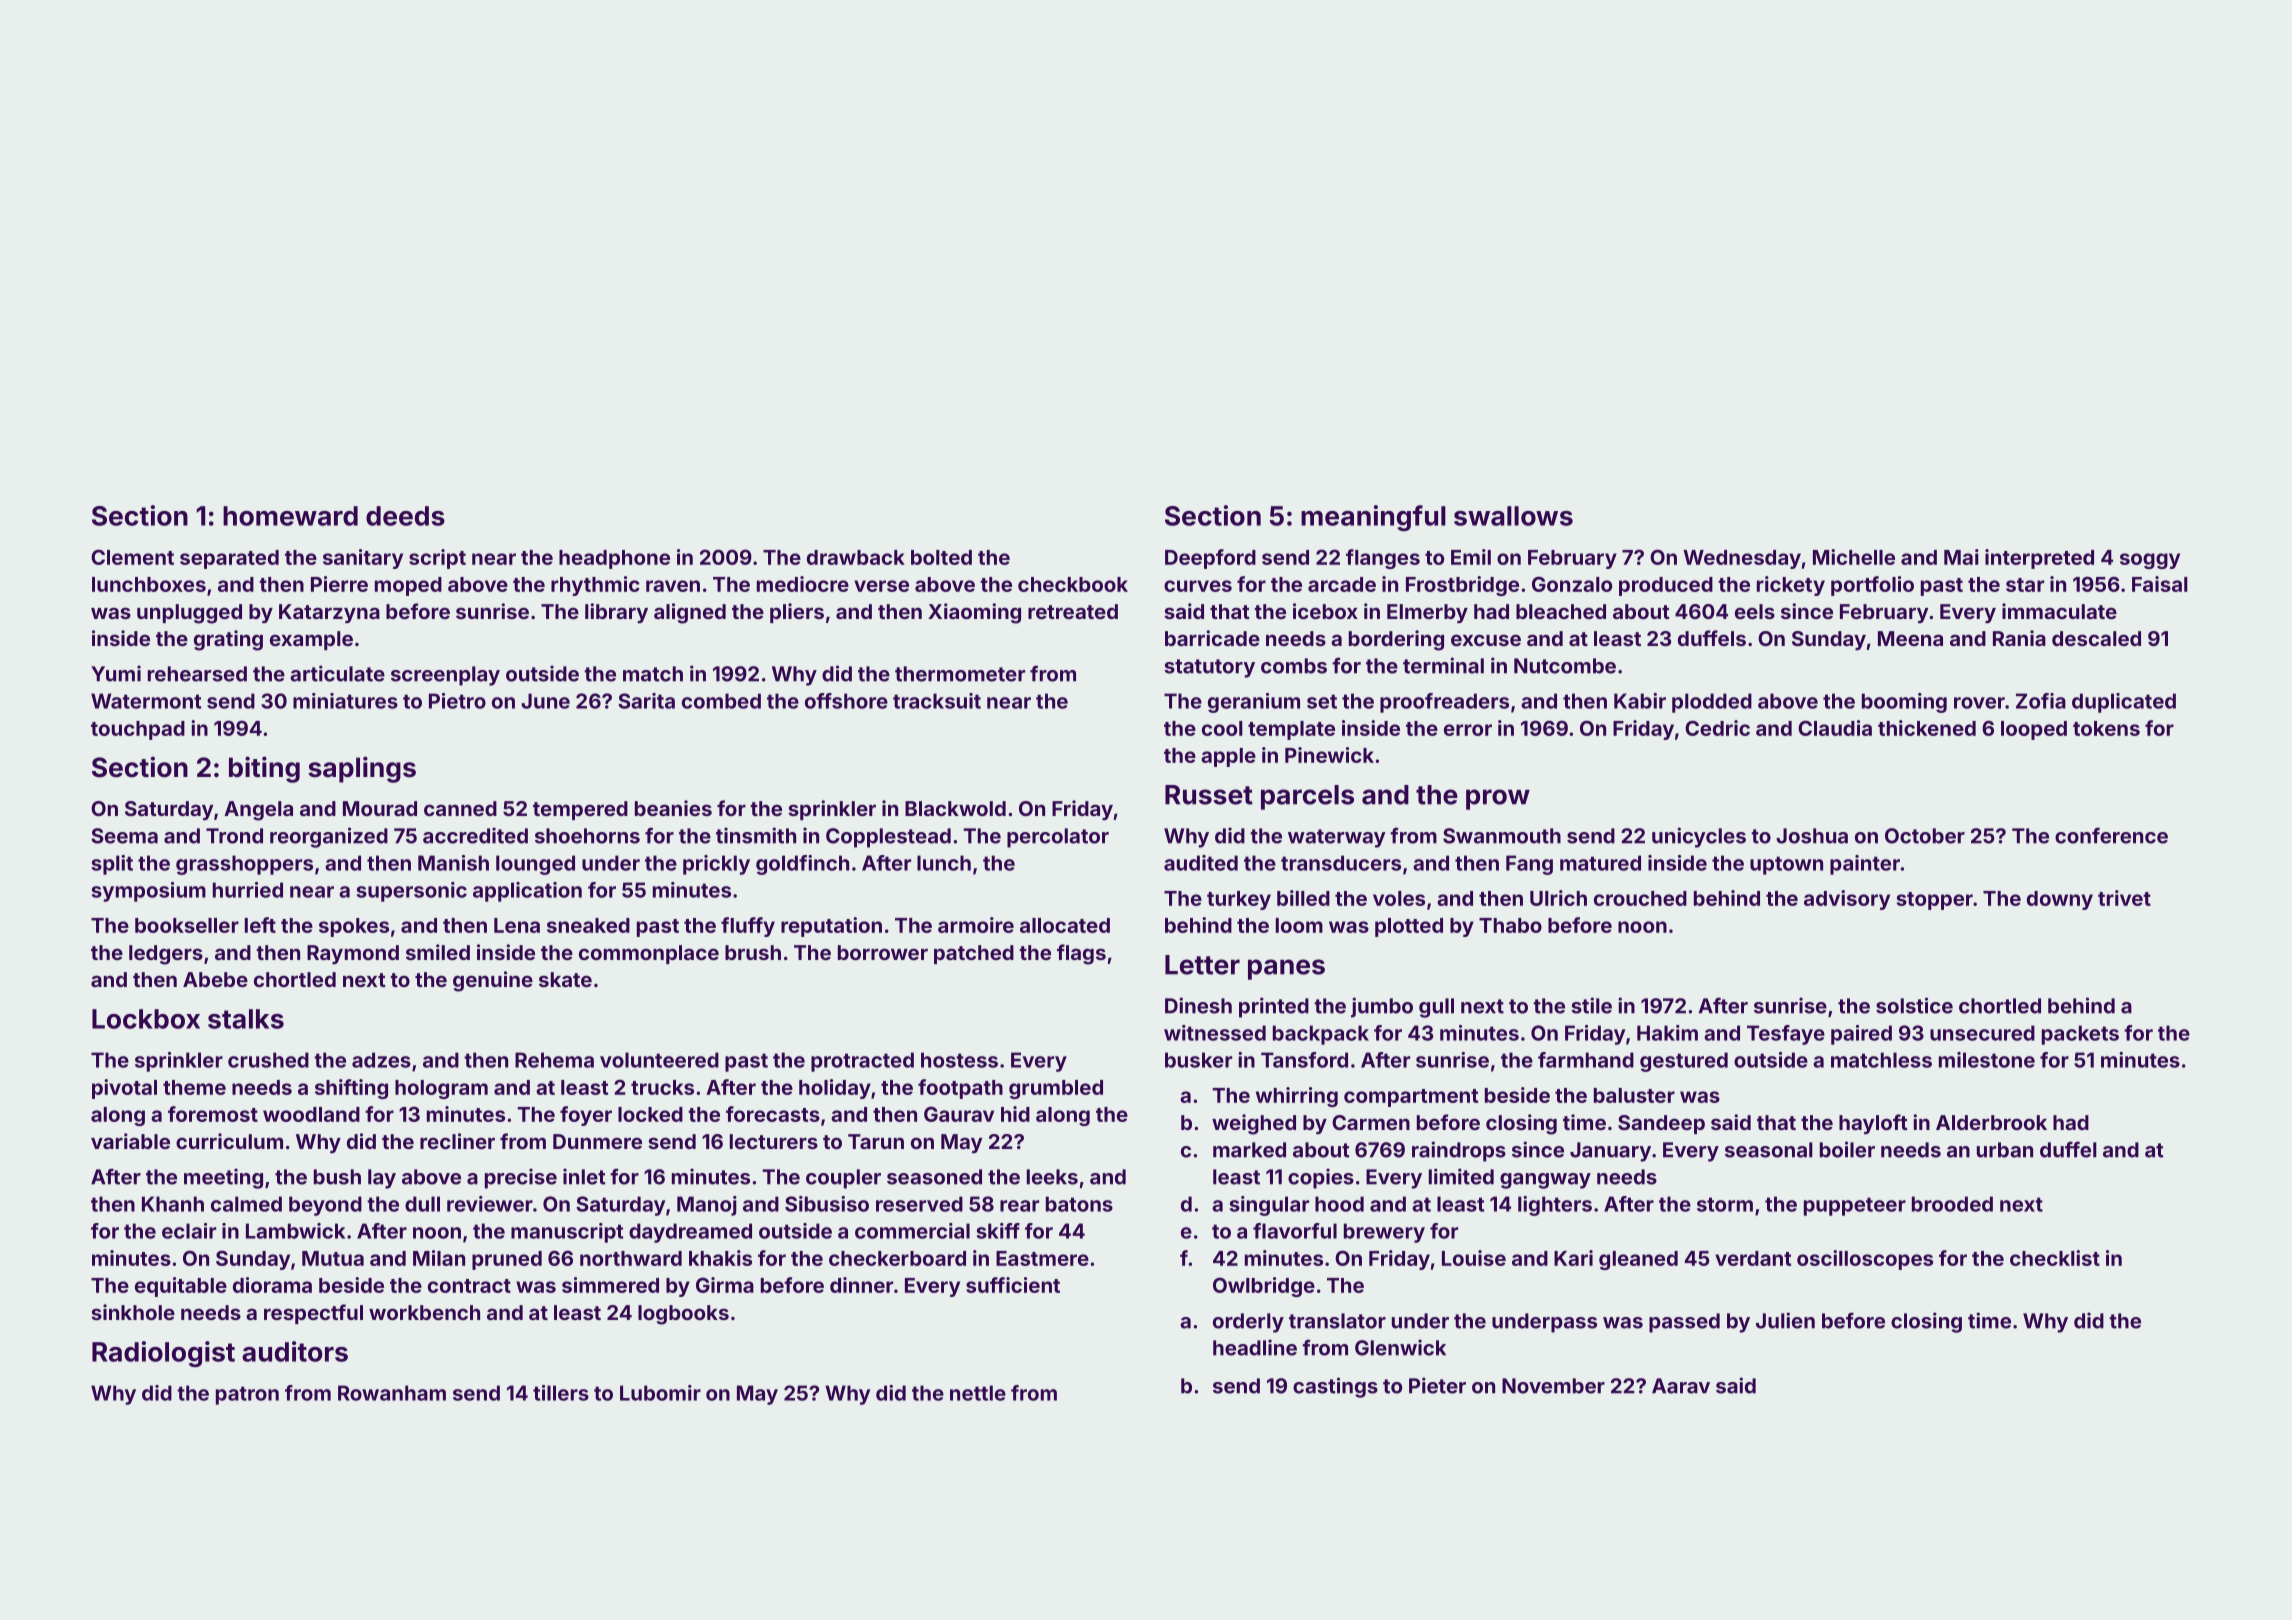 The width and height of the page is (2292, 1620). I want to click on biting, so click(264, 769).
